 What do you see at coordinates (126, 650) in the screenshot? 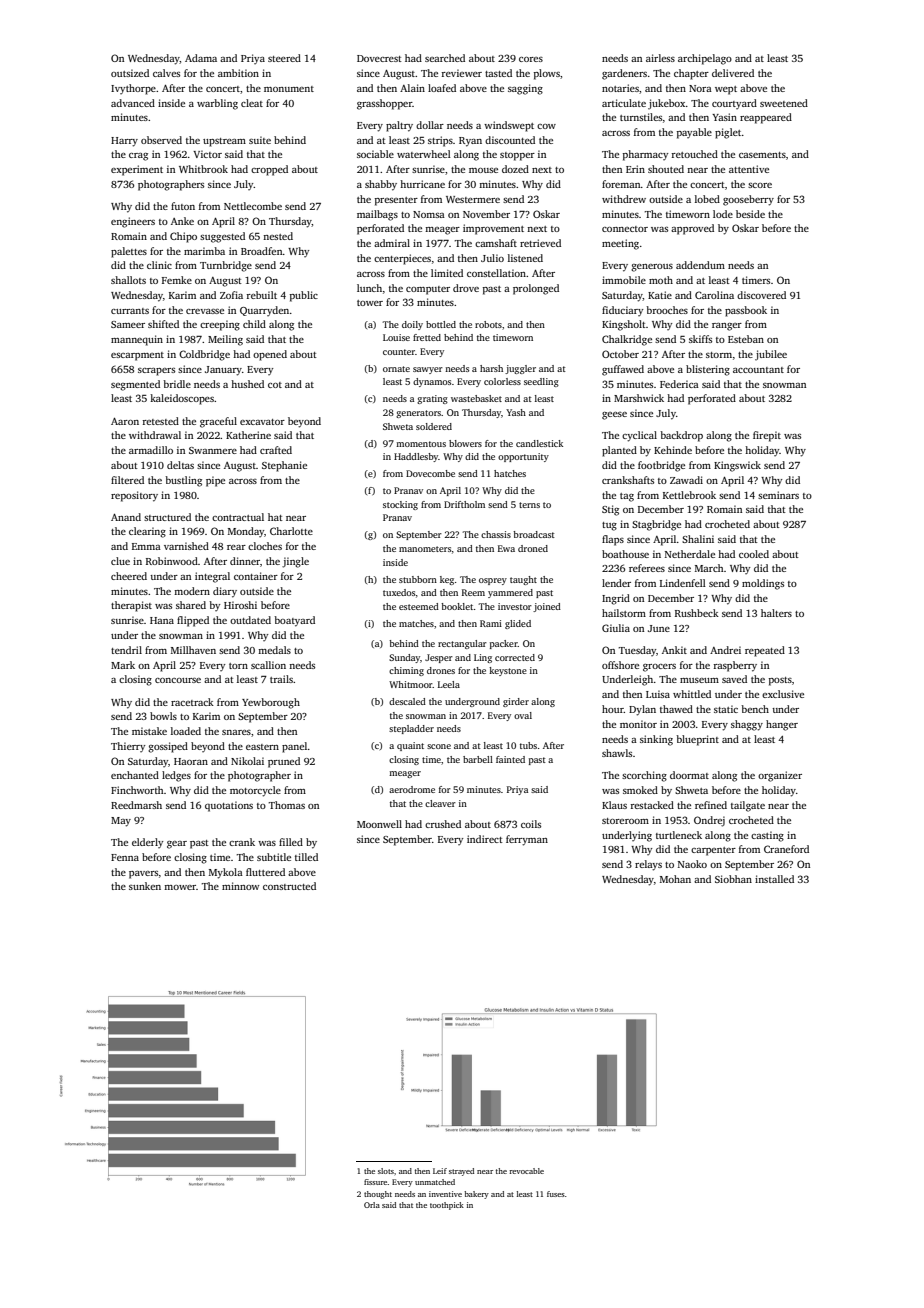
I see `tendril` at bounding box center [126, 650].
